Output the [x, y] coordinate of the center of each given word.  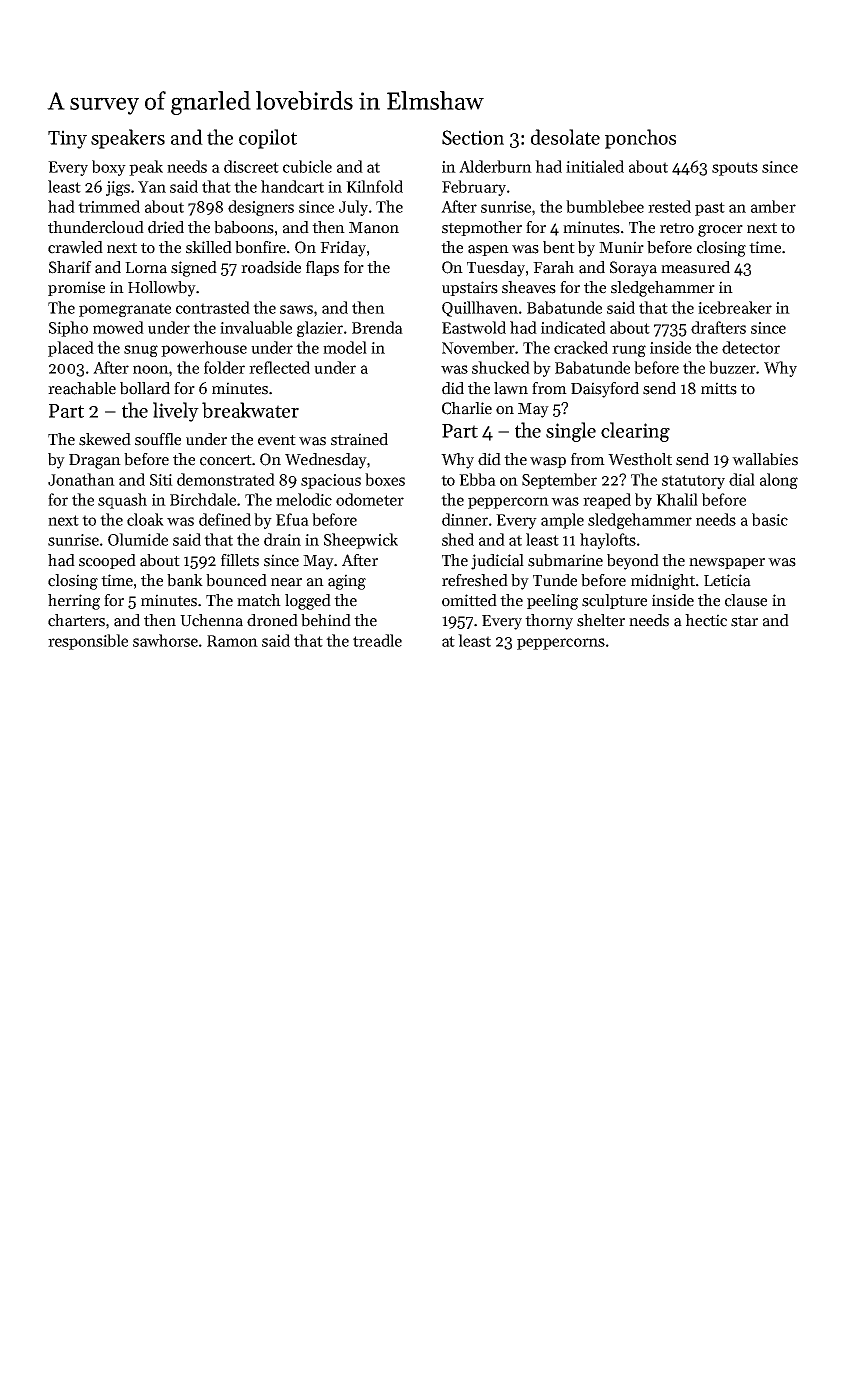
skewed [105, 439]
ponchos [640, 139]
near [286, 582]
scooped [107, 561]
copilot [268, 139]
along [779, 481]
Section [473, 137]
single [571, 432]
